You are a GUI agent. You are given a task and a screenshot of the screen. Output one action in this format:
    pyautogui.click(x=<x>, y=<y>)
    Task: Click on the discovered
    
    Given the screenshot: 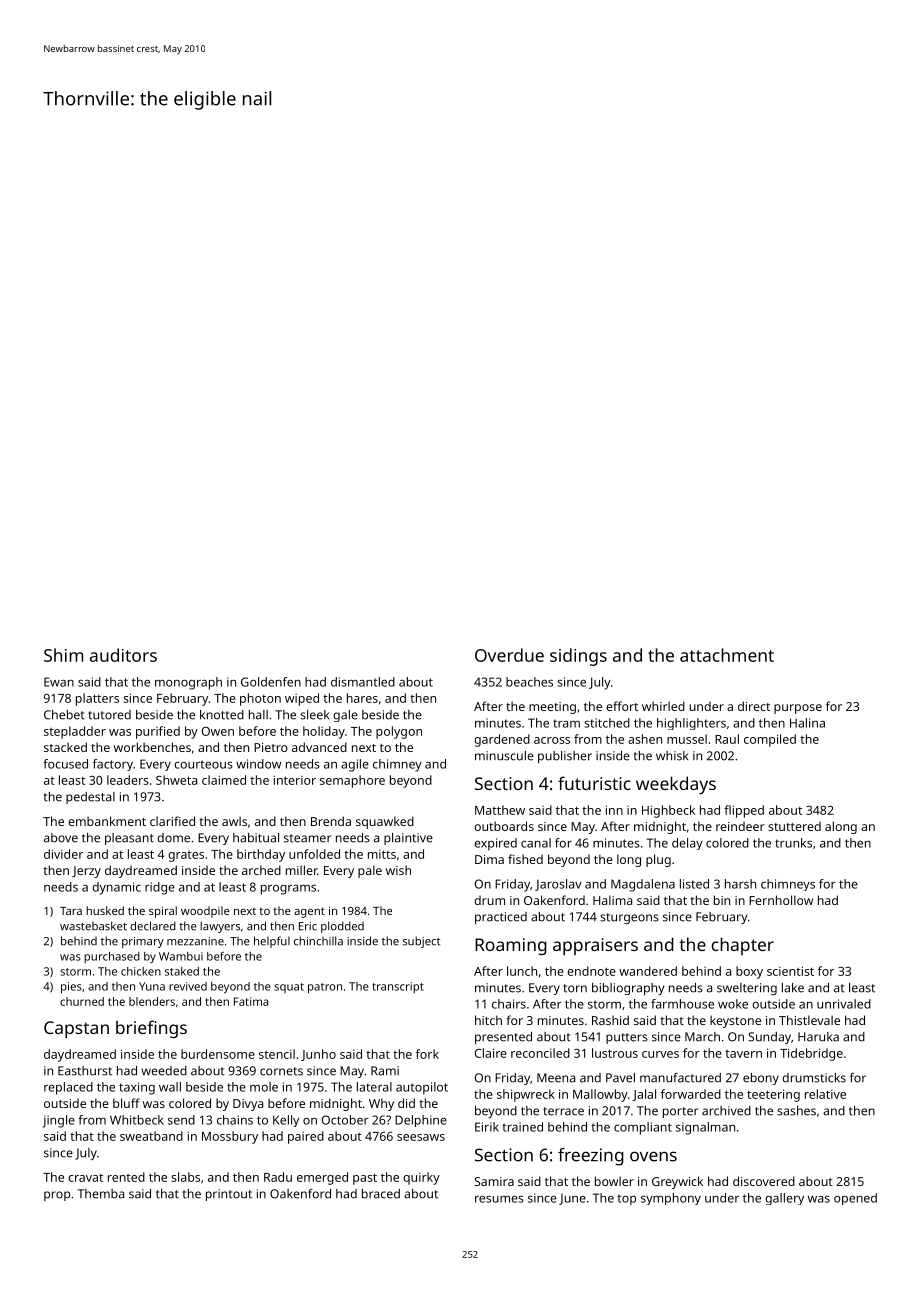 What is the action you would take?
    pyautogui.click(x=764, y=1181)
